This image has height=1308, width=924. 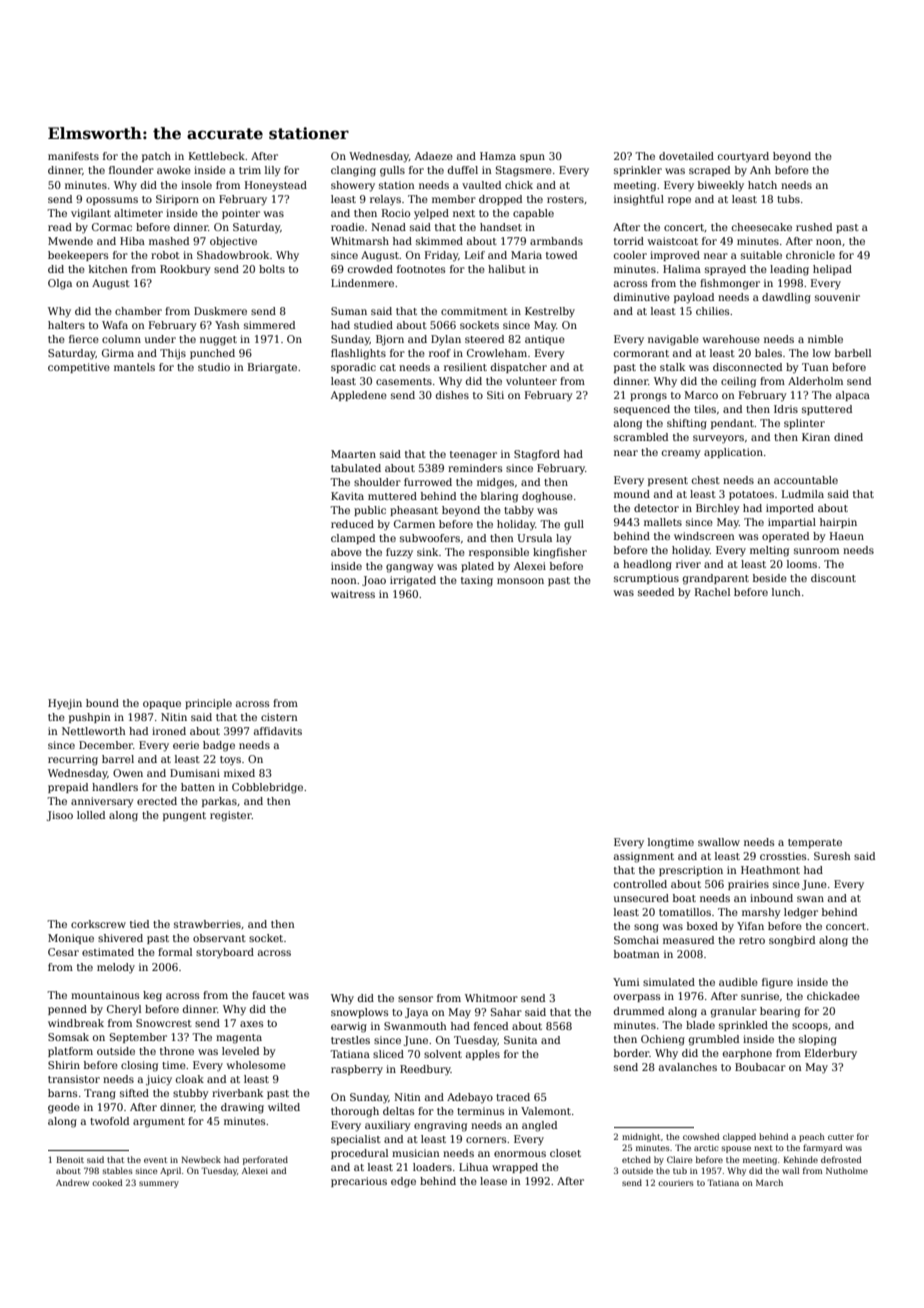 What do you see at coordinates (550, 312) in the image?
I see `Kestrelby` at bounding box center [550, 312].
